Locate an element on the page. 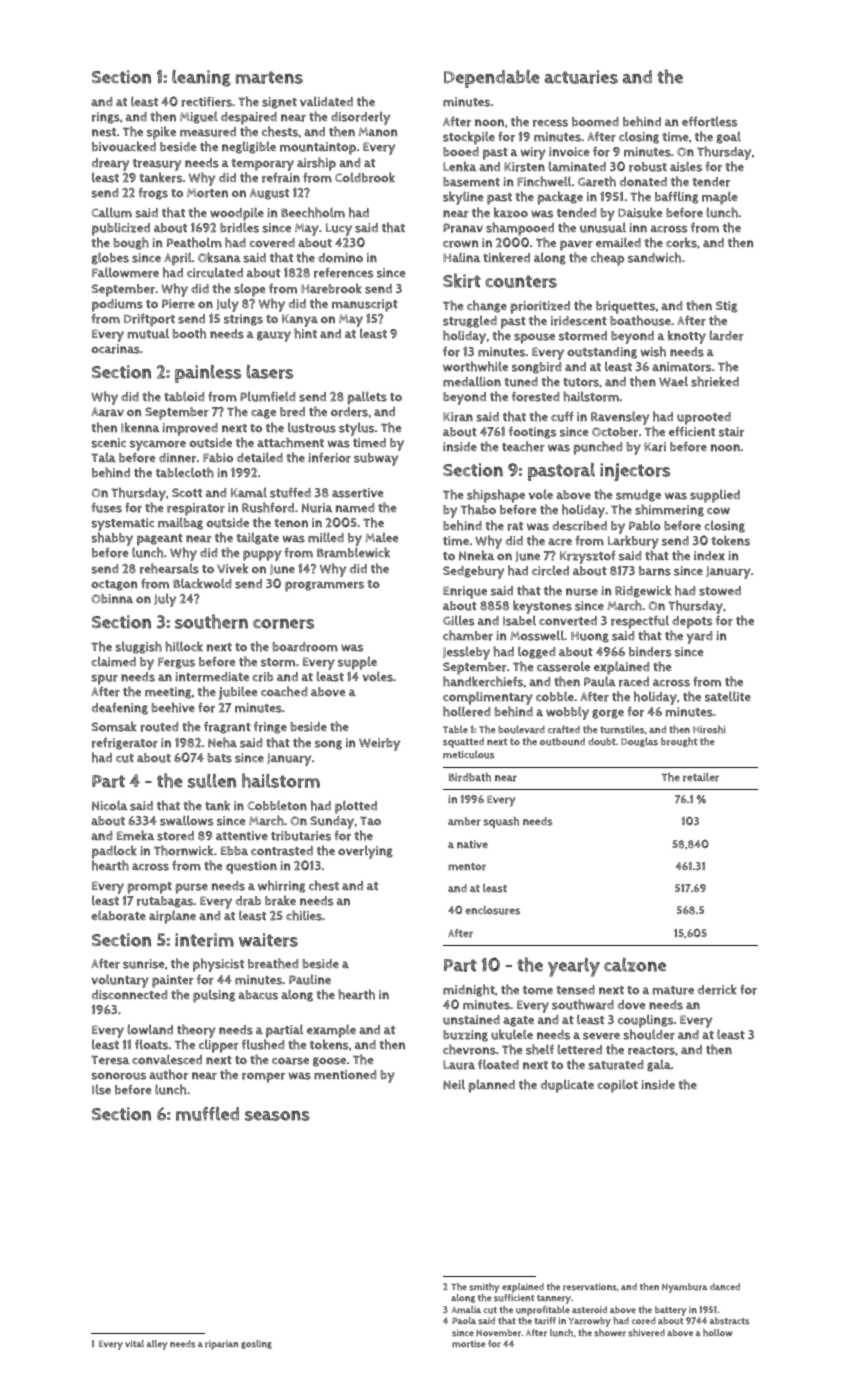 The height and width of the image is (1400, 849). gala is located at coordinates (659, 1065).
